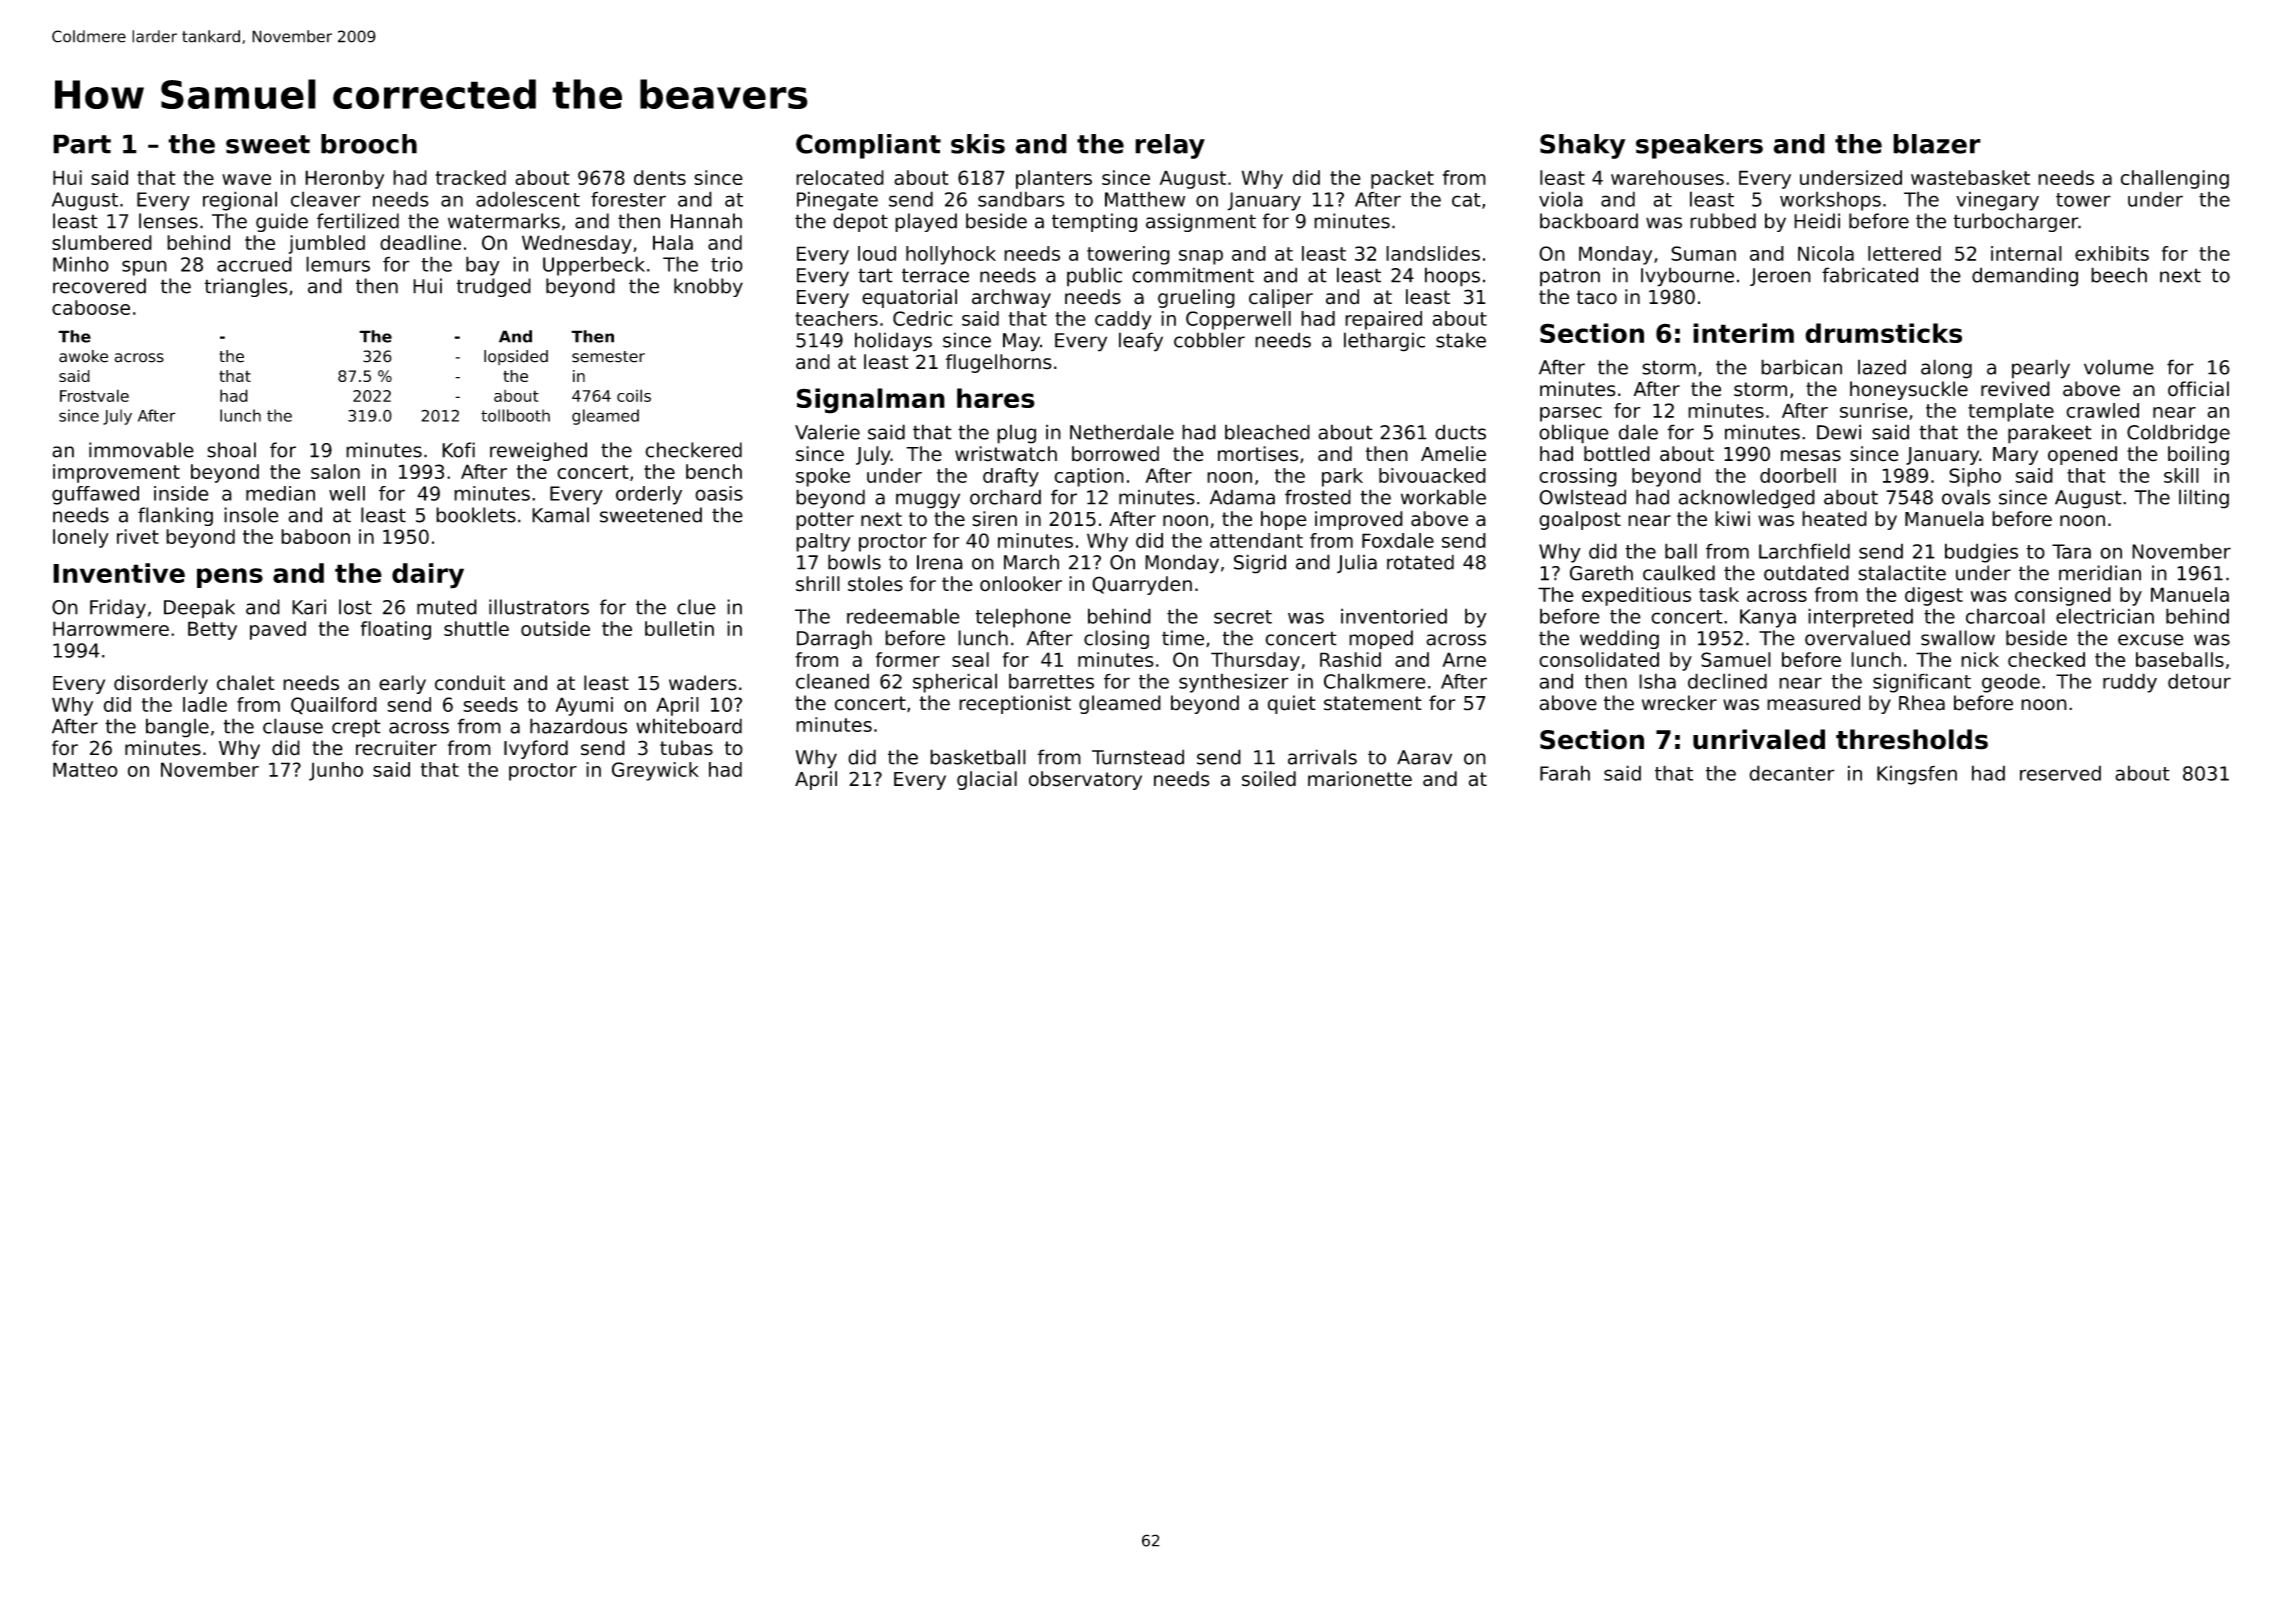  What do you see at coordinates (634, 395) in the page?
I see `coils` at bounding box center [634, 395].
